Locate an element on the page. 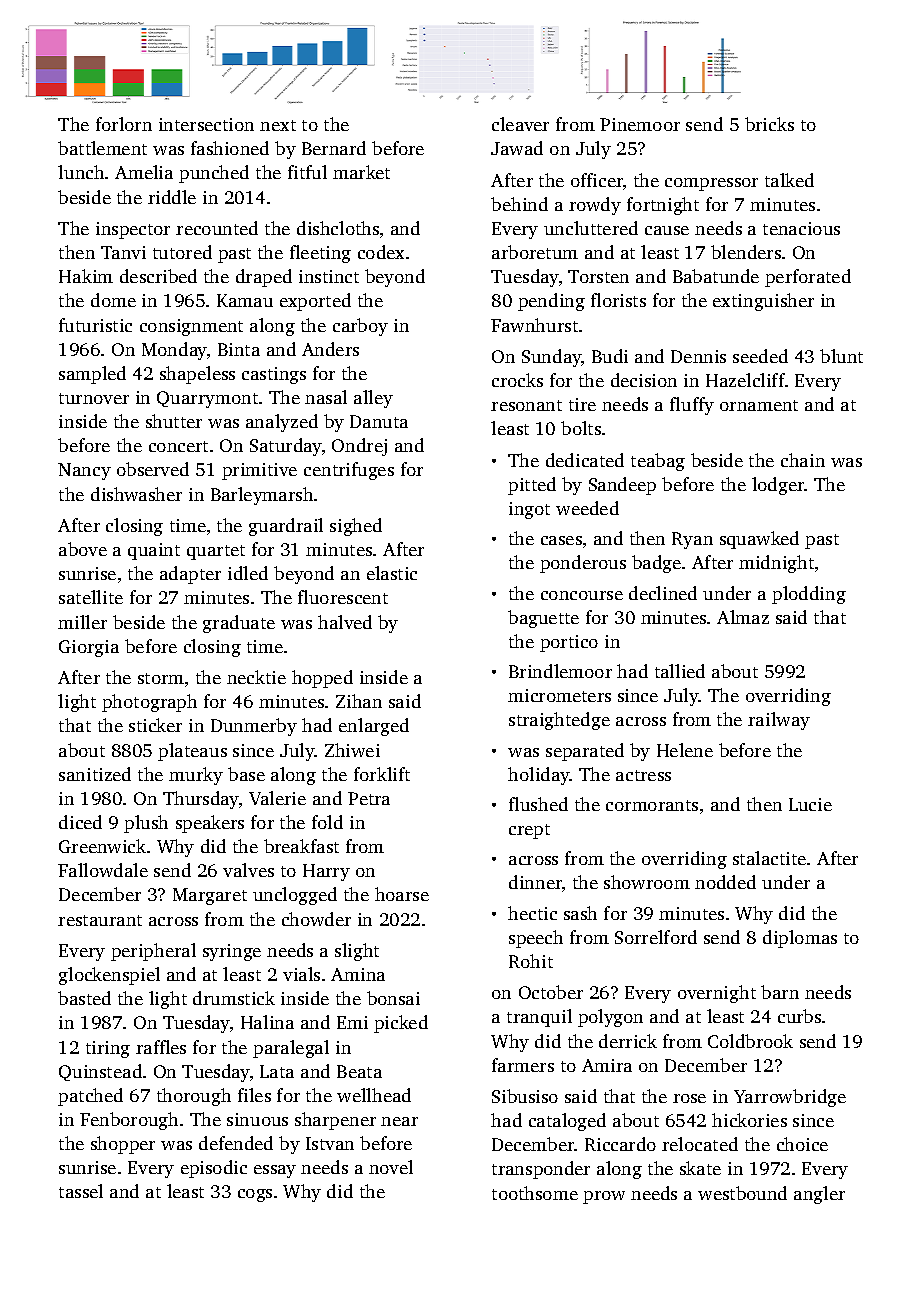 Image resolution: width=924 pixels, height=1311 pixels. Giorgia is located at coordinates (89, 648).
